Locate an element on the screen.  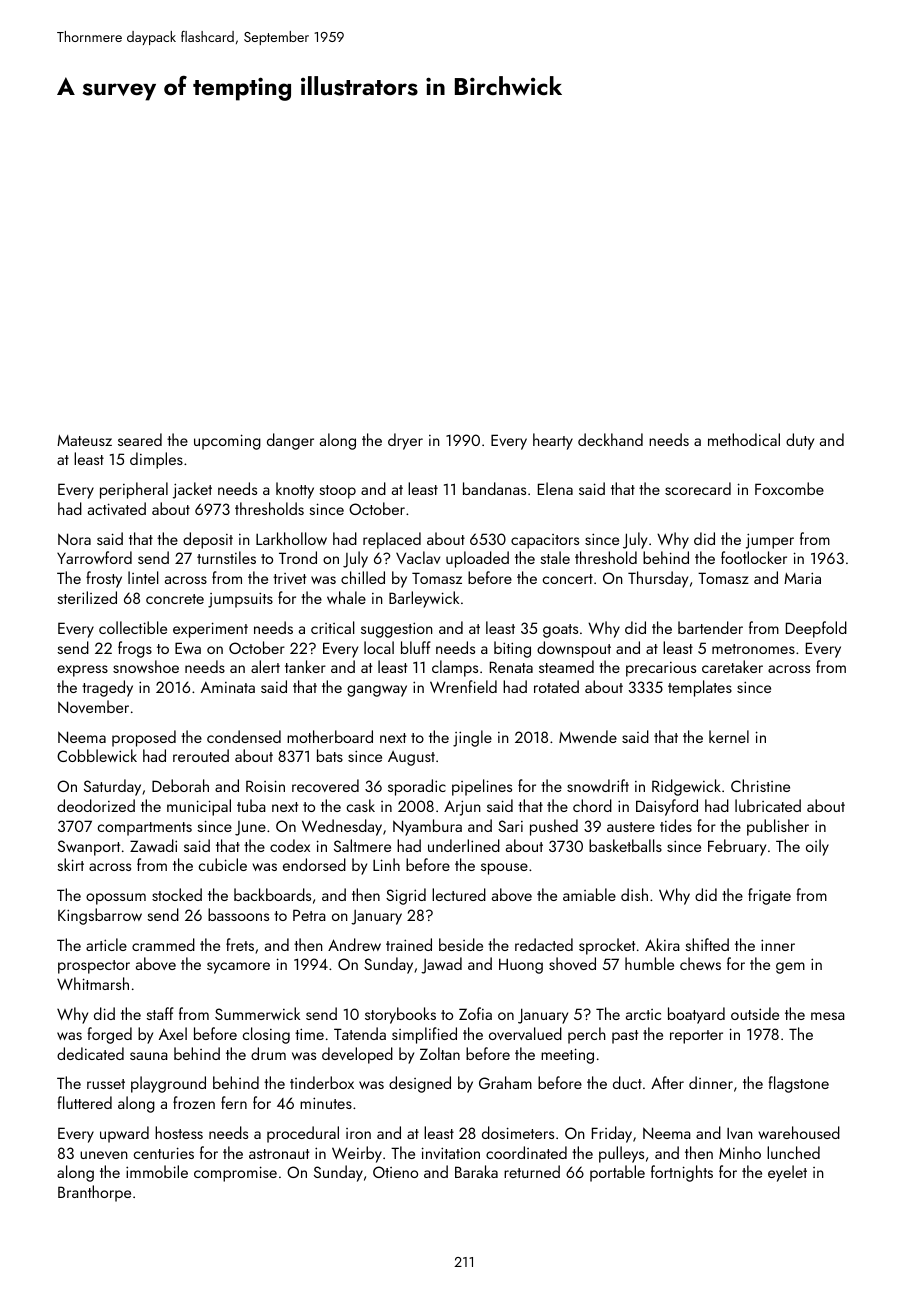
templates is located at coordinates (700, 688).
